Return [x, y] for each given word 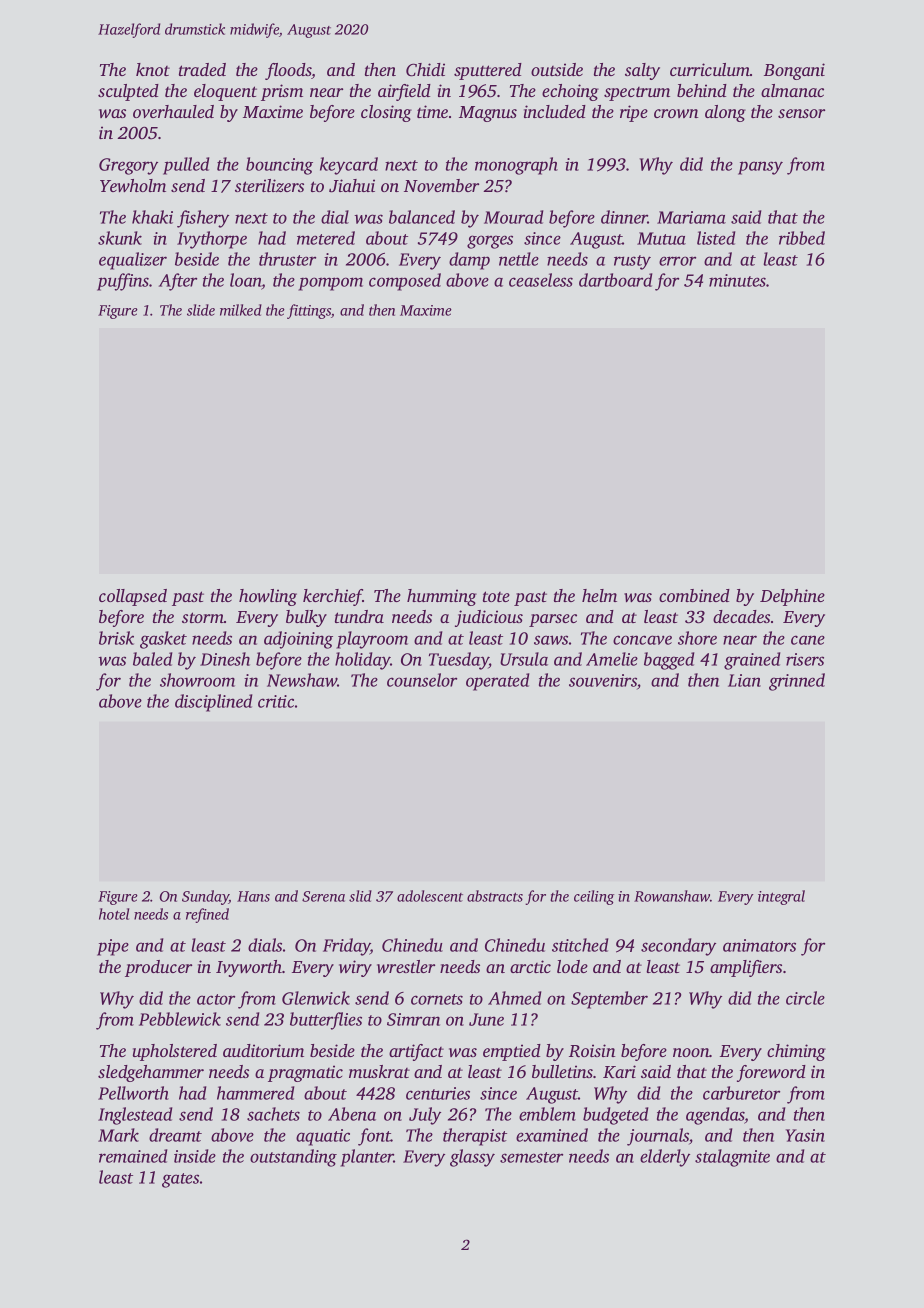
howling [268, 597]
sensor [801, 113]
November [441, 185]
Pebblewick [180, 1019]
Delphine [792, 597]
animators [759, 945]
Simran [413, 1019]
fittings [309, 311]
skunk [120, 238]
